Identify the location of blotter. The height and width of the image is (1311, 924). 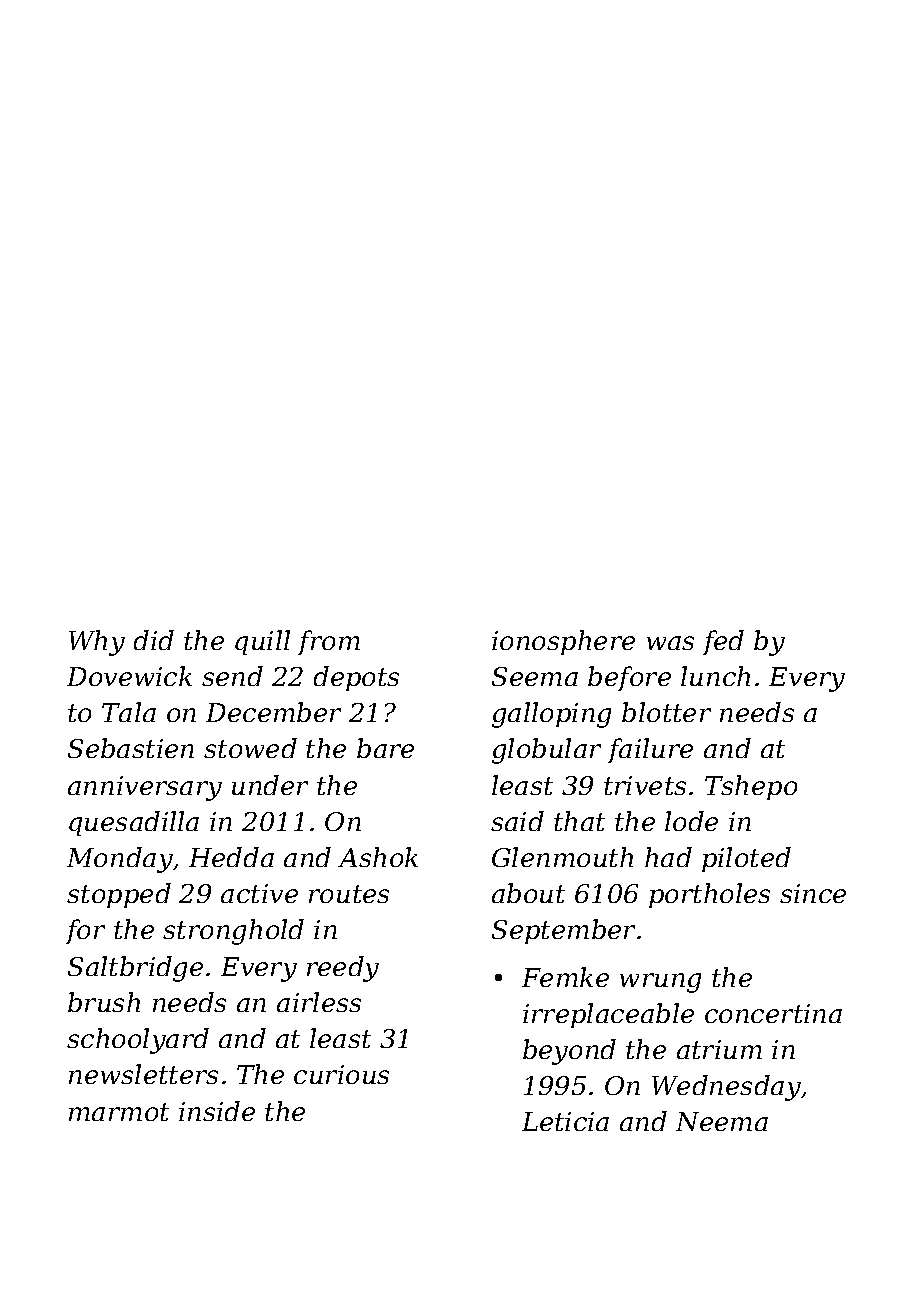
(666, 712).
